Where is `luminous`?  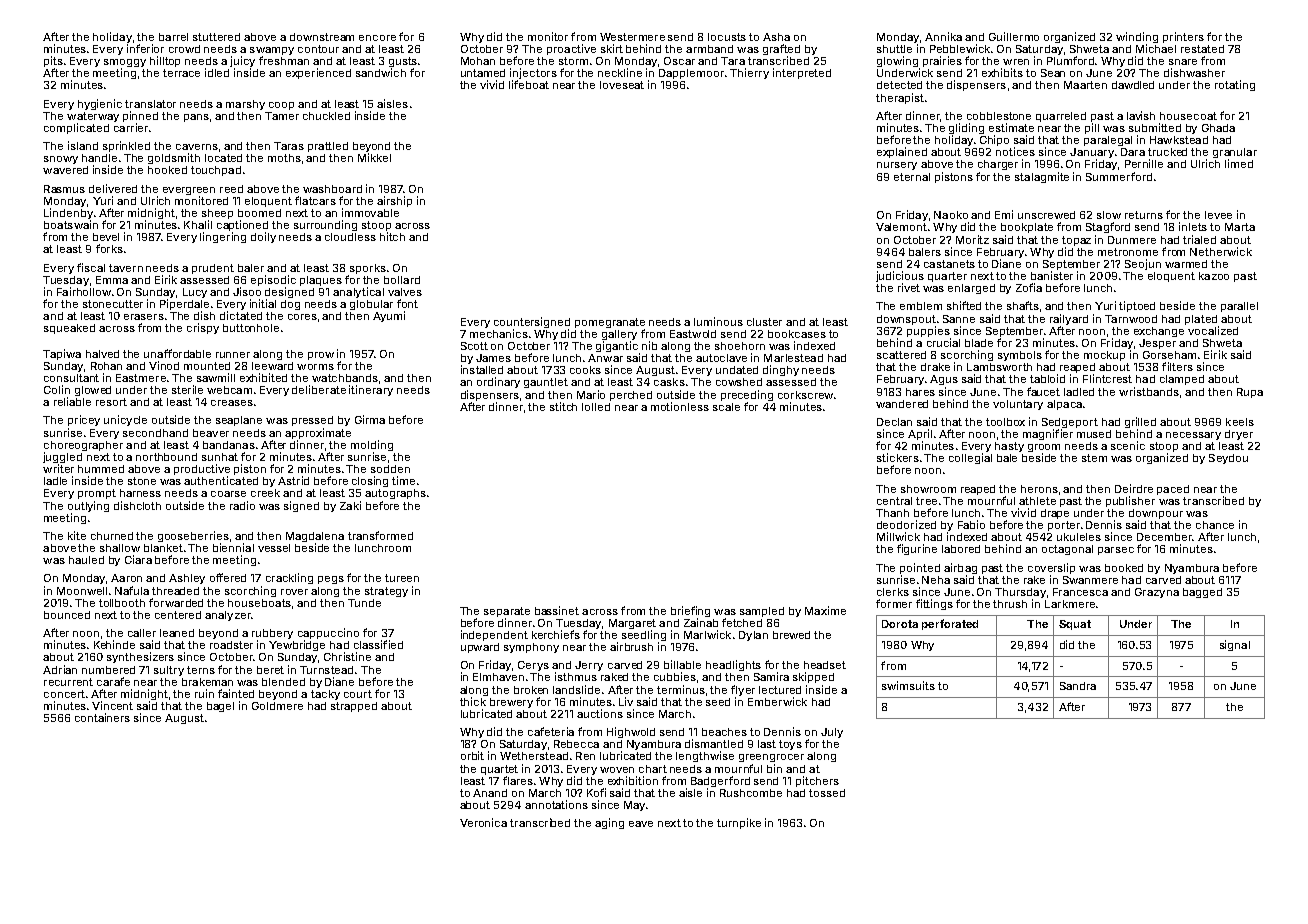 luminous is located at coordinates (718, 321).
